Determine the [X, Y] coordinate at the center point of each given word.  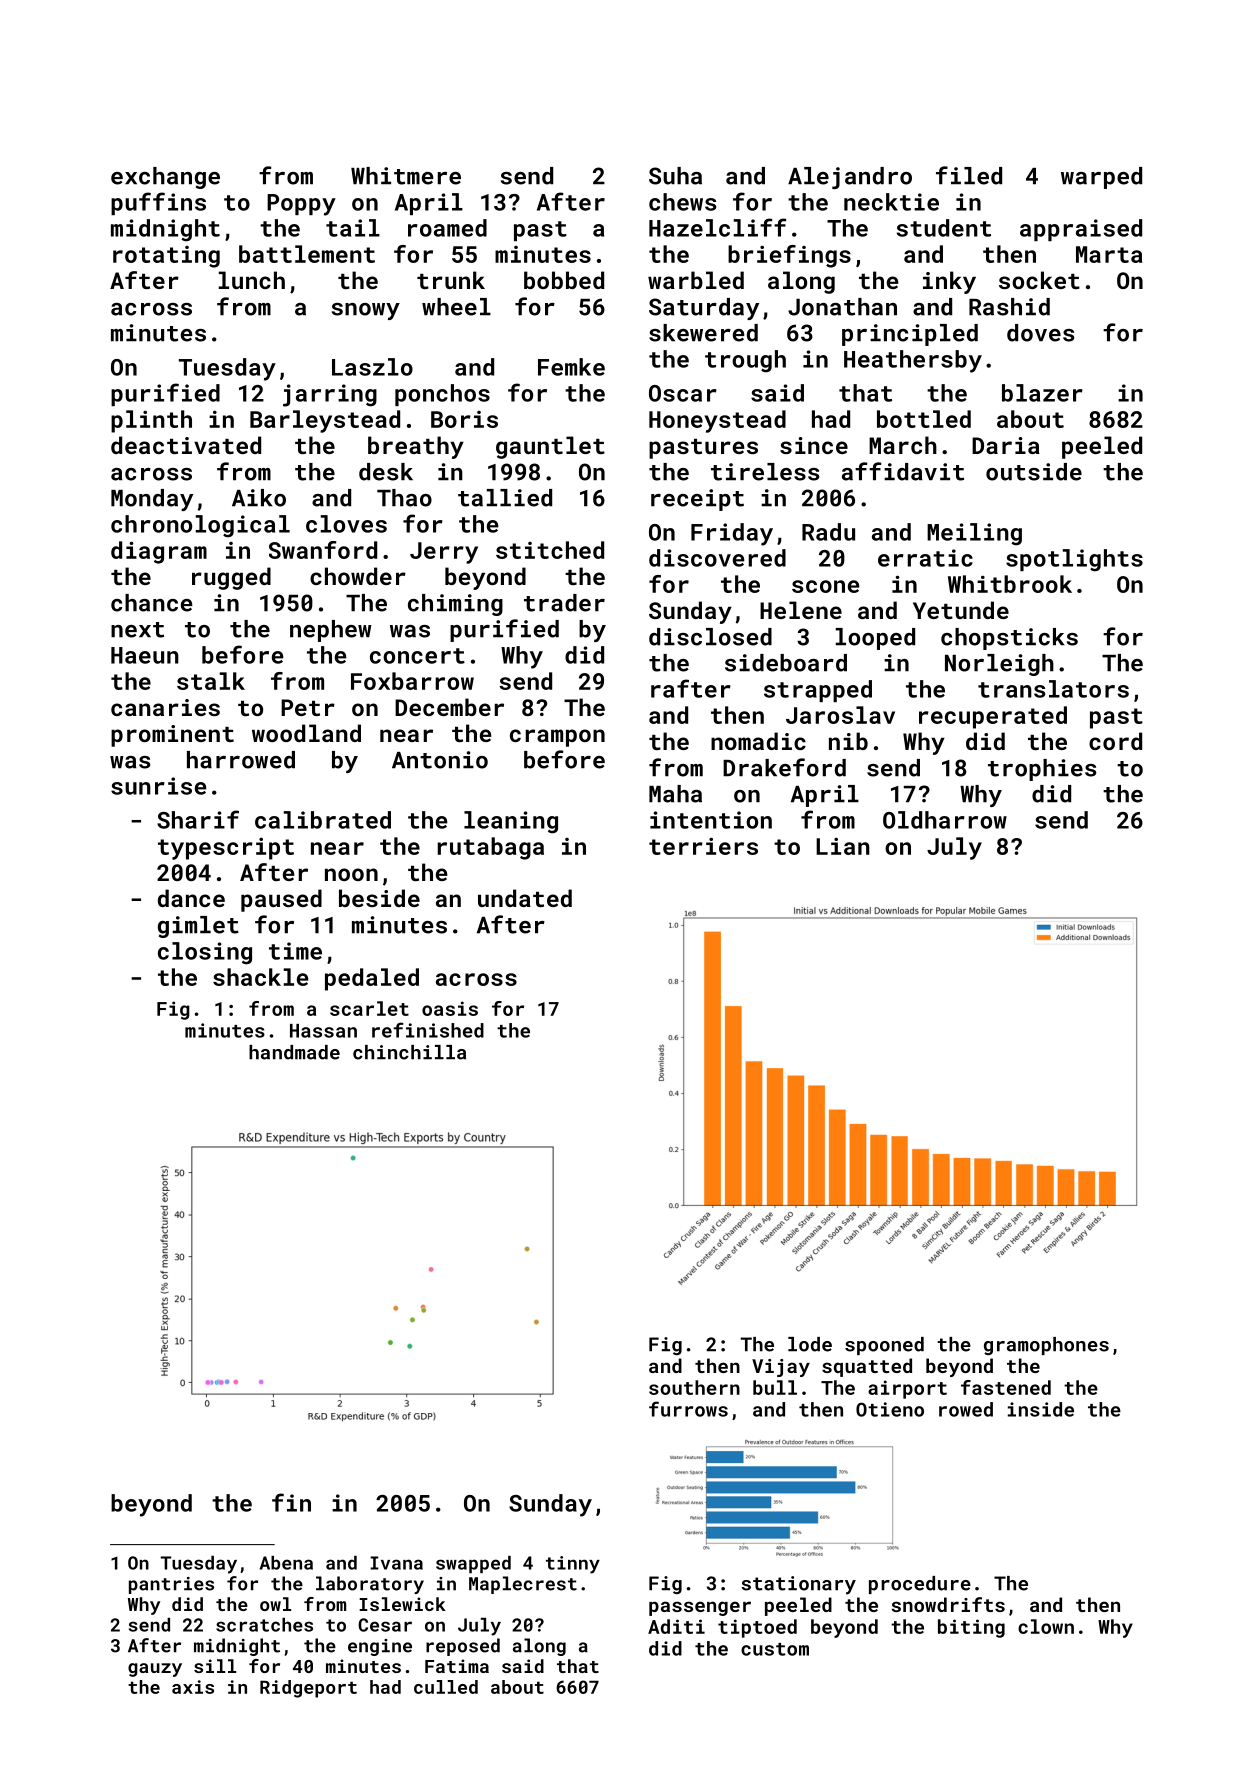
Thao [404, 498]
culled [446, 1687]
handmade [294, 1052]
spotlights [1074, 560]
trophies [1042, 770]
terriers [703, 846]
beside [379, 898]
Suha [675, 176]
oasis [450, 1008]
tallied [505, 498]
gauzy [155, 1670]
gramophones [1046, 1346]
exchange [165, 178]
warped [1101, 178]
